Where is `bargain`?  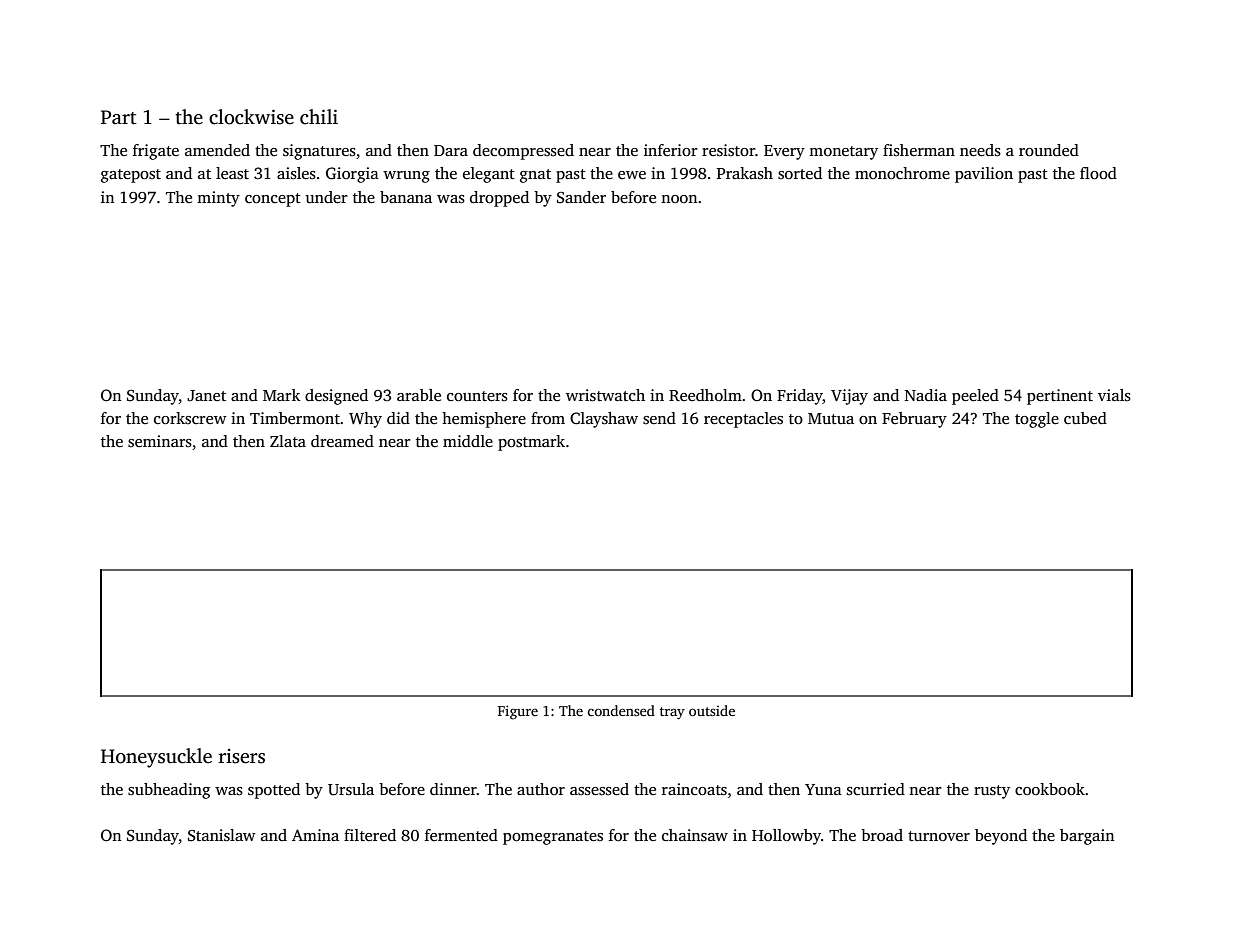 bargain is located at coordinates (1087, 837).
